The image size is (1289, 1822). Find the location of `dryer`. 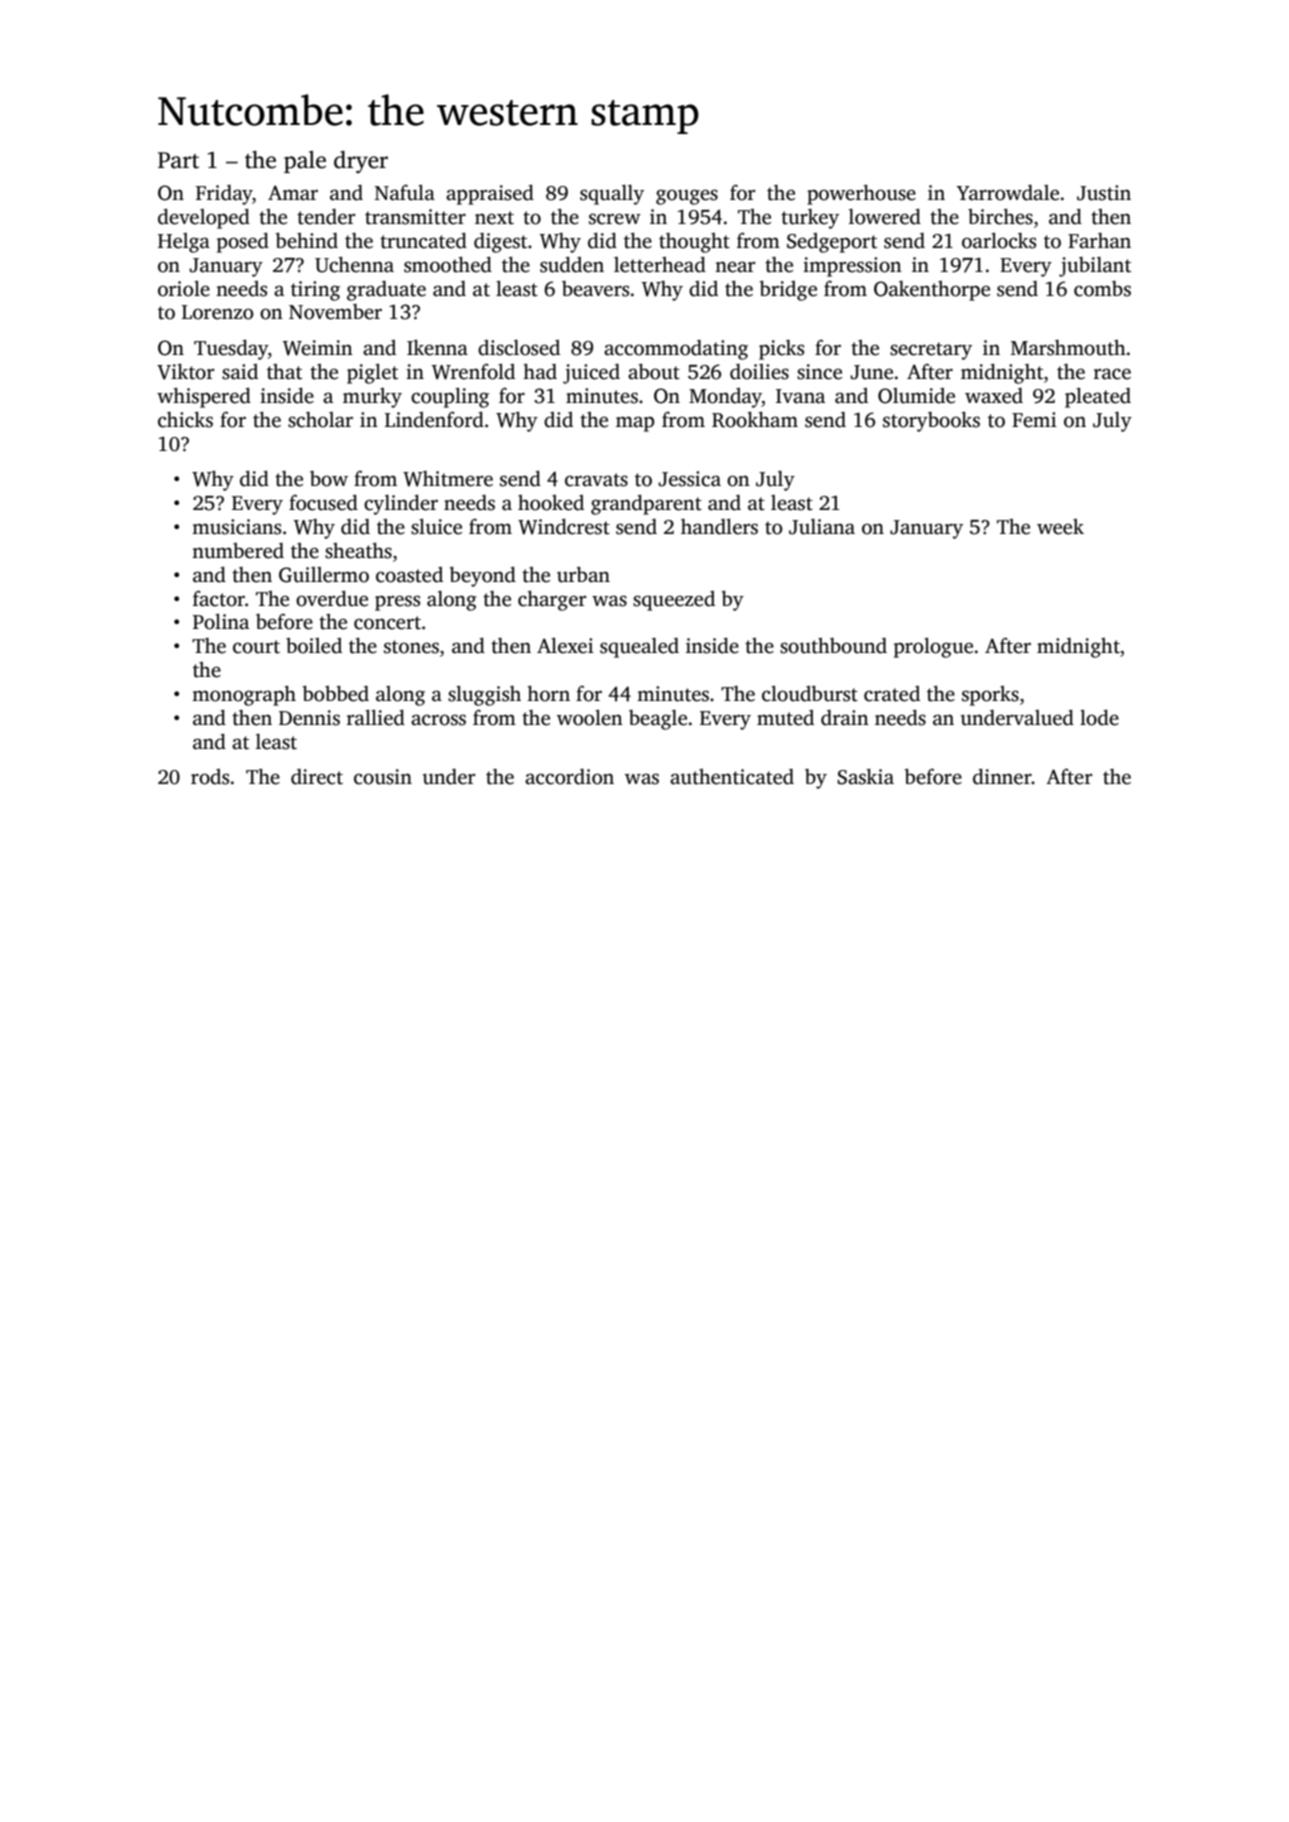

dryer is located at coordinates (361, 162).
